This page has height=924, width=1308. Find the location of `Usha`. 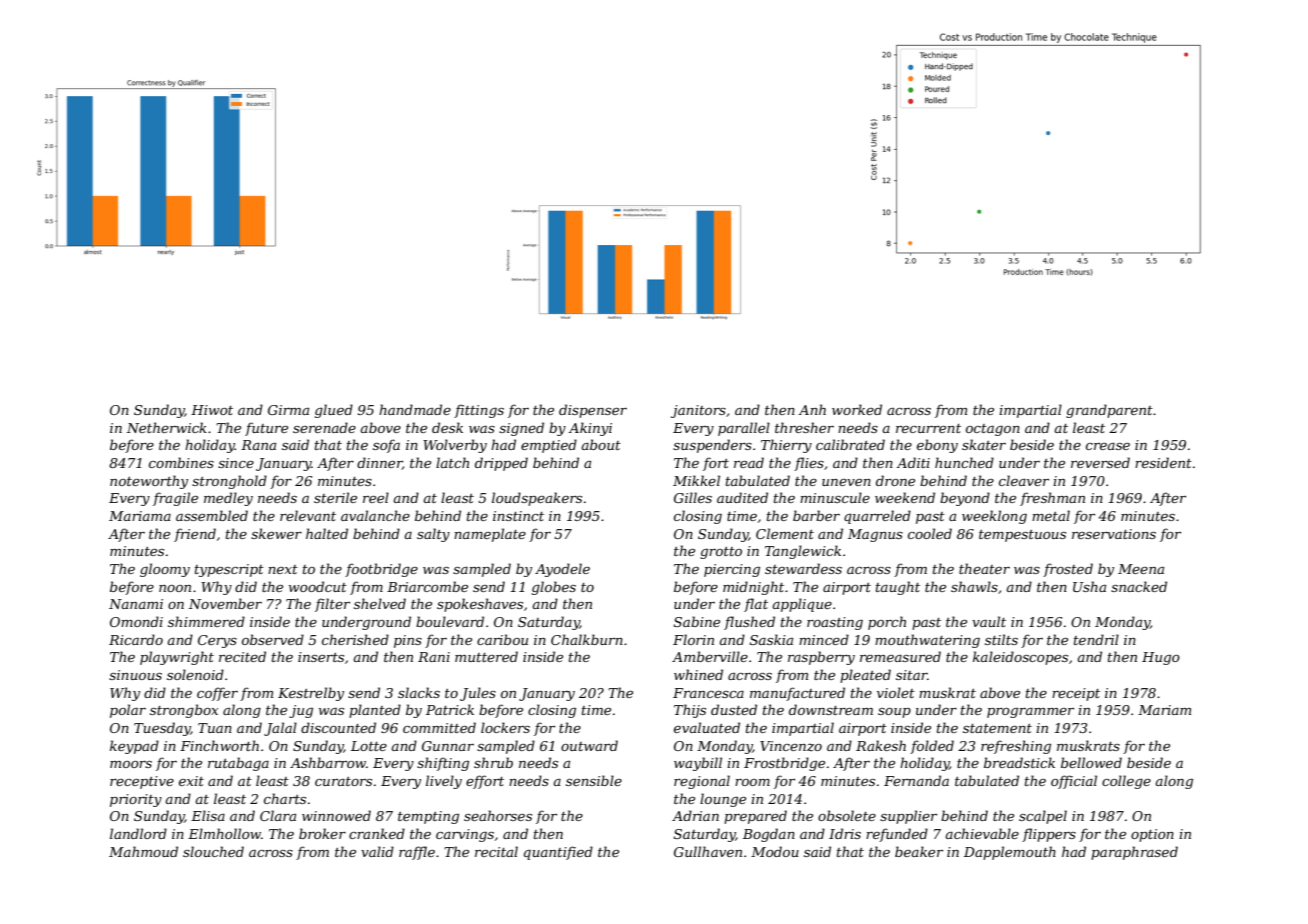

Usha is located at coordinates (1089, 586).
